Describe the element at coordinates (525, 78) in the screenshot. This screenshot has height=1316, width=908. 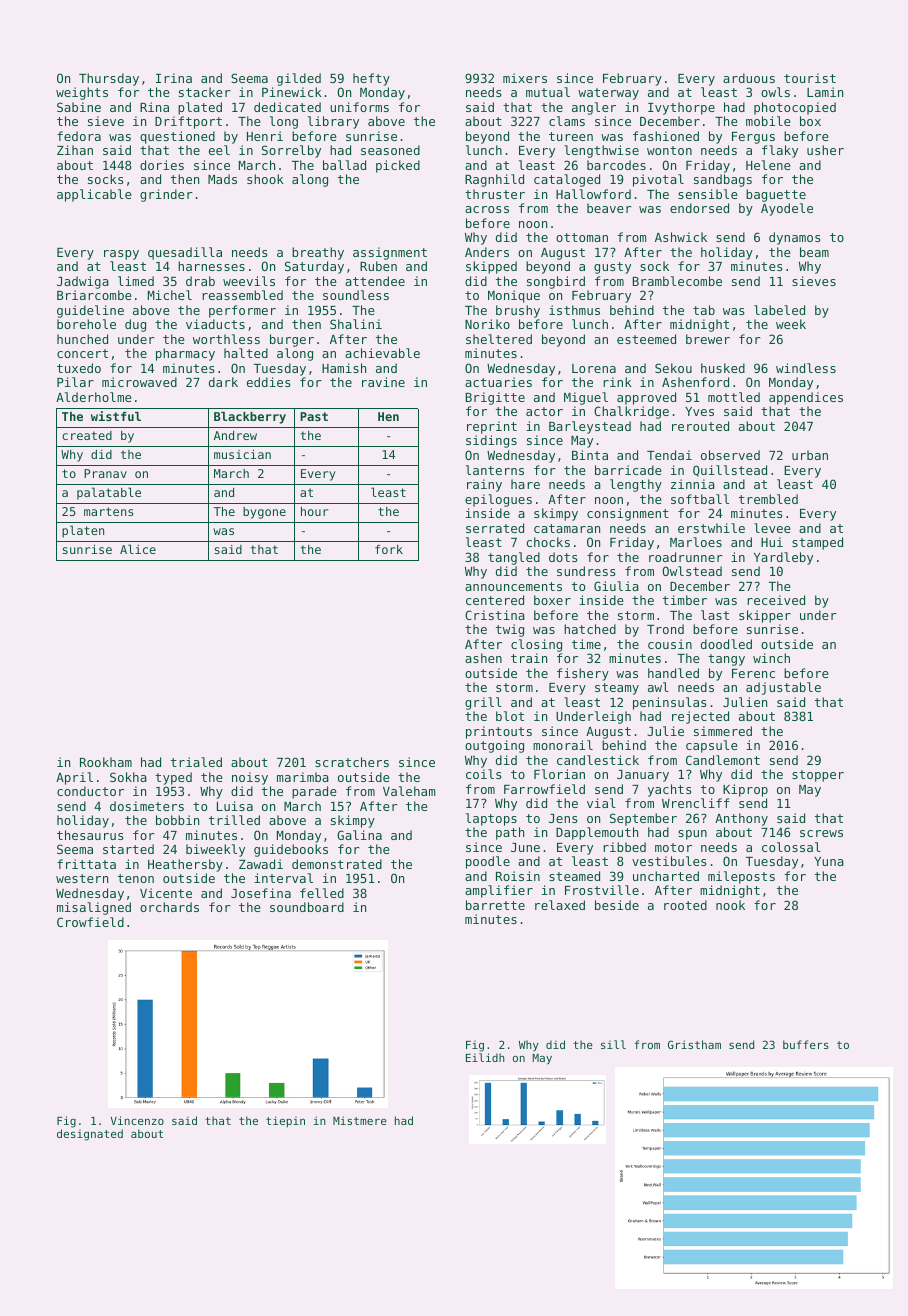
I see `mixers` at that location.
